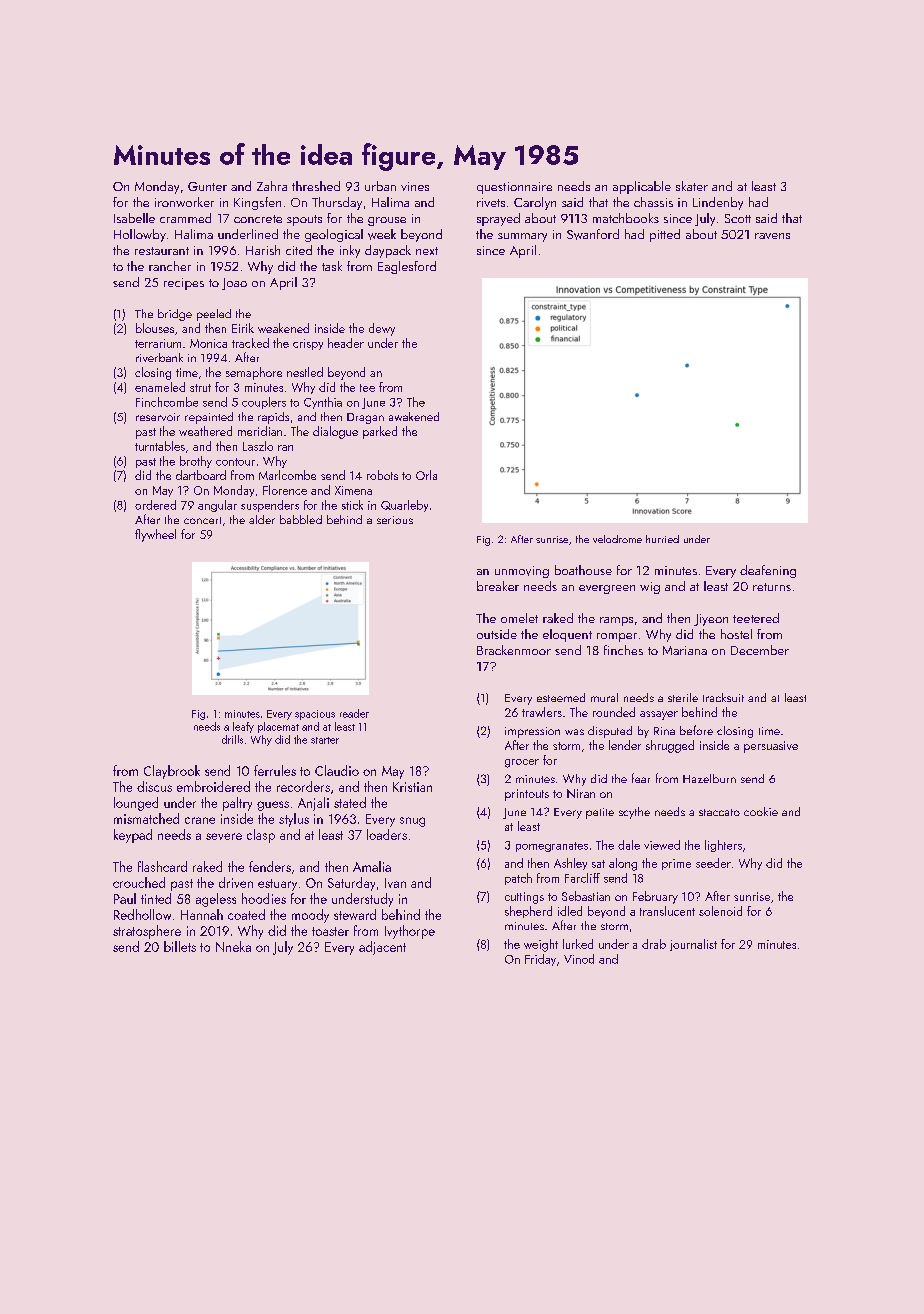 This screenshot has width=924, height=1314. What do you see at coordinates (315, 715) in the screenshot?
I see `spacious` at bounding box center [315, 715].
